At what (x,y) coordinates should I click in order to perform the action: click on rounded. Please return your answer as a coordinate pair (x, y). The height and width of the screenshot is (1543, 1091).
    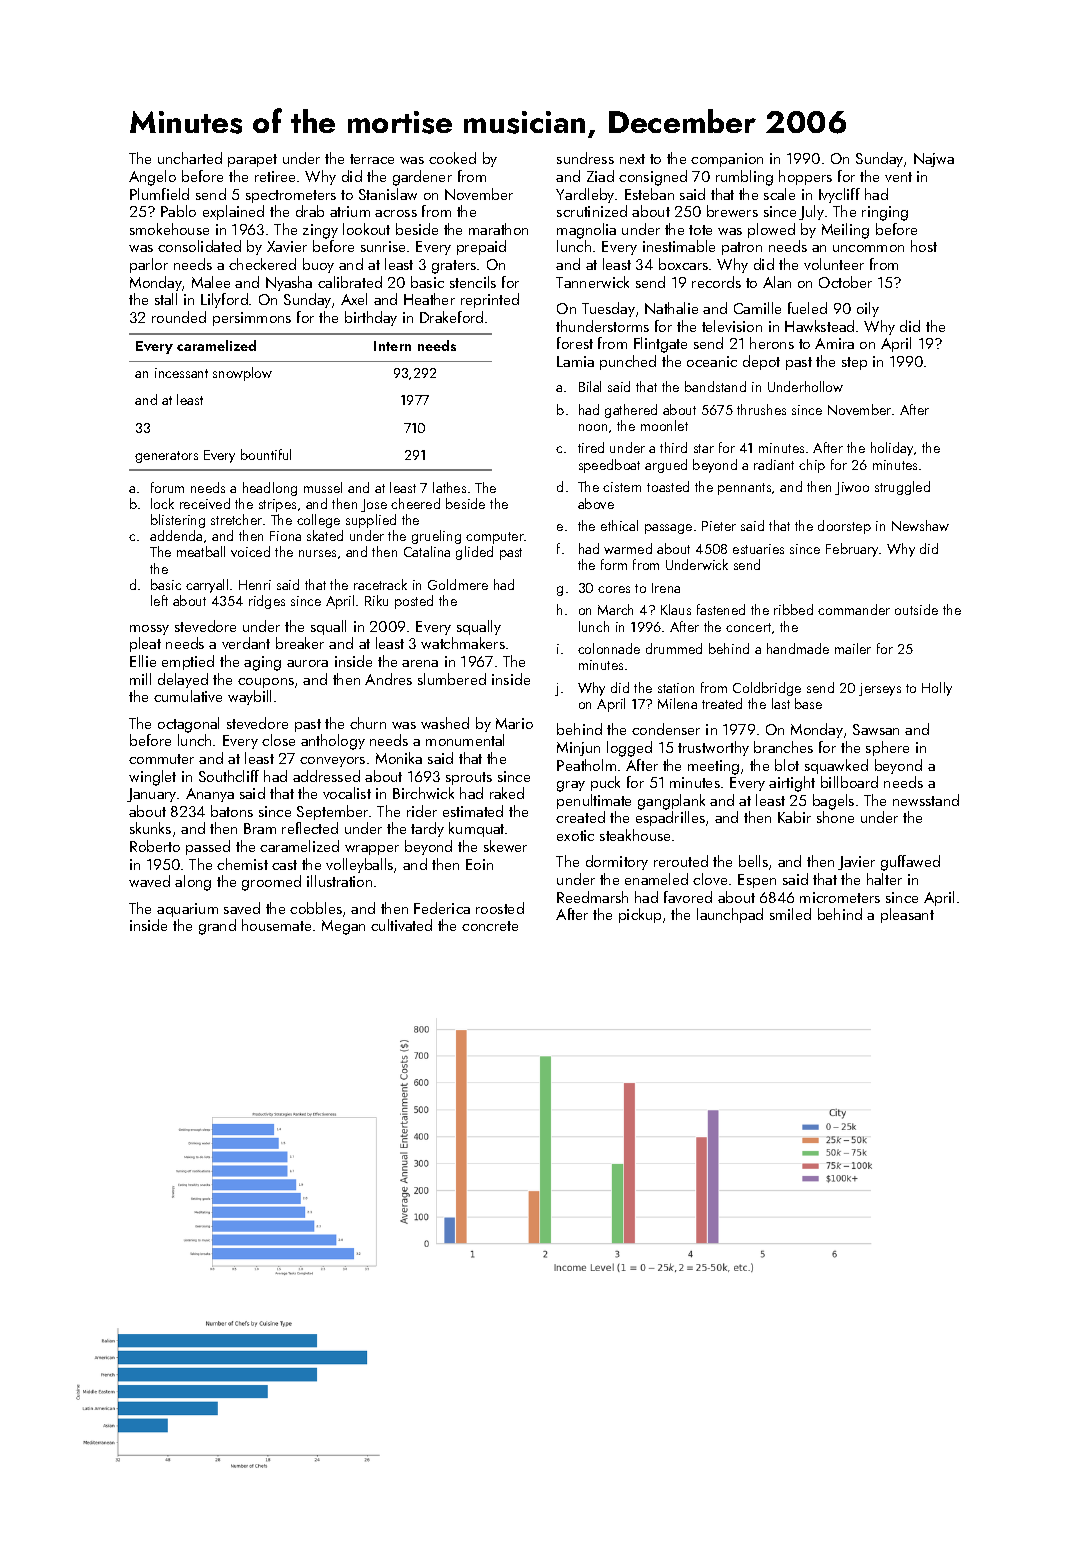
    Looking at the image, I should click on (179, 317).
